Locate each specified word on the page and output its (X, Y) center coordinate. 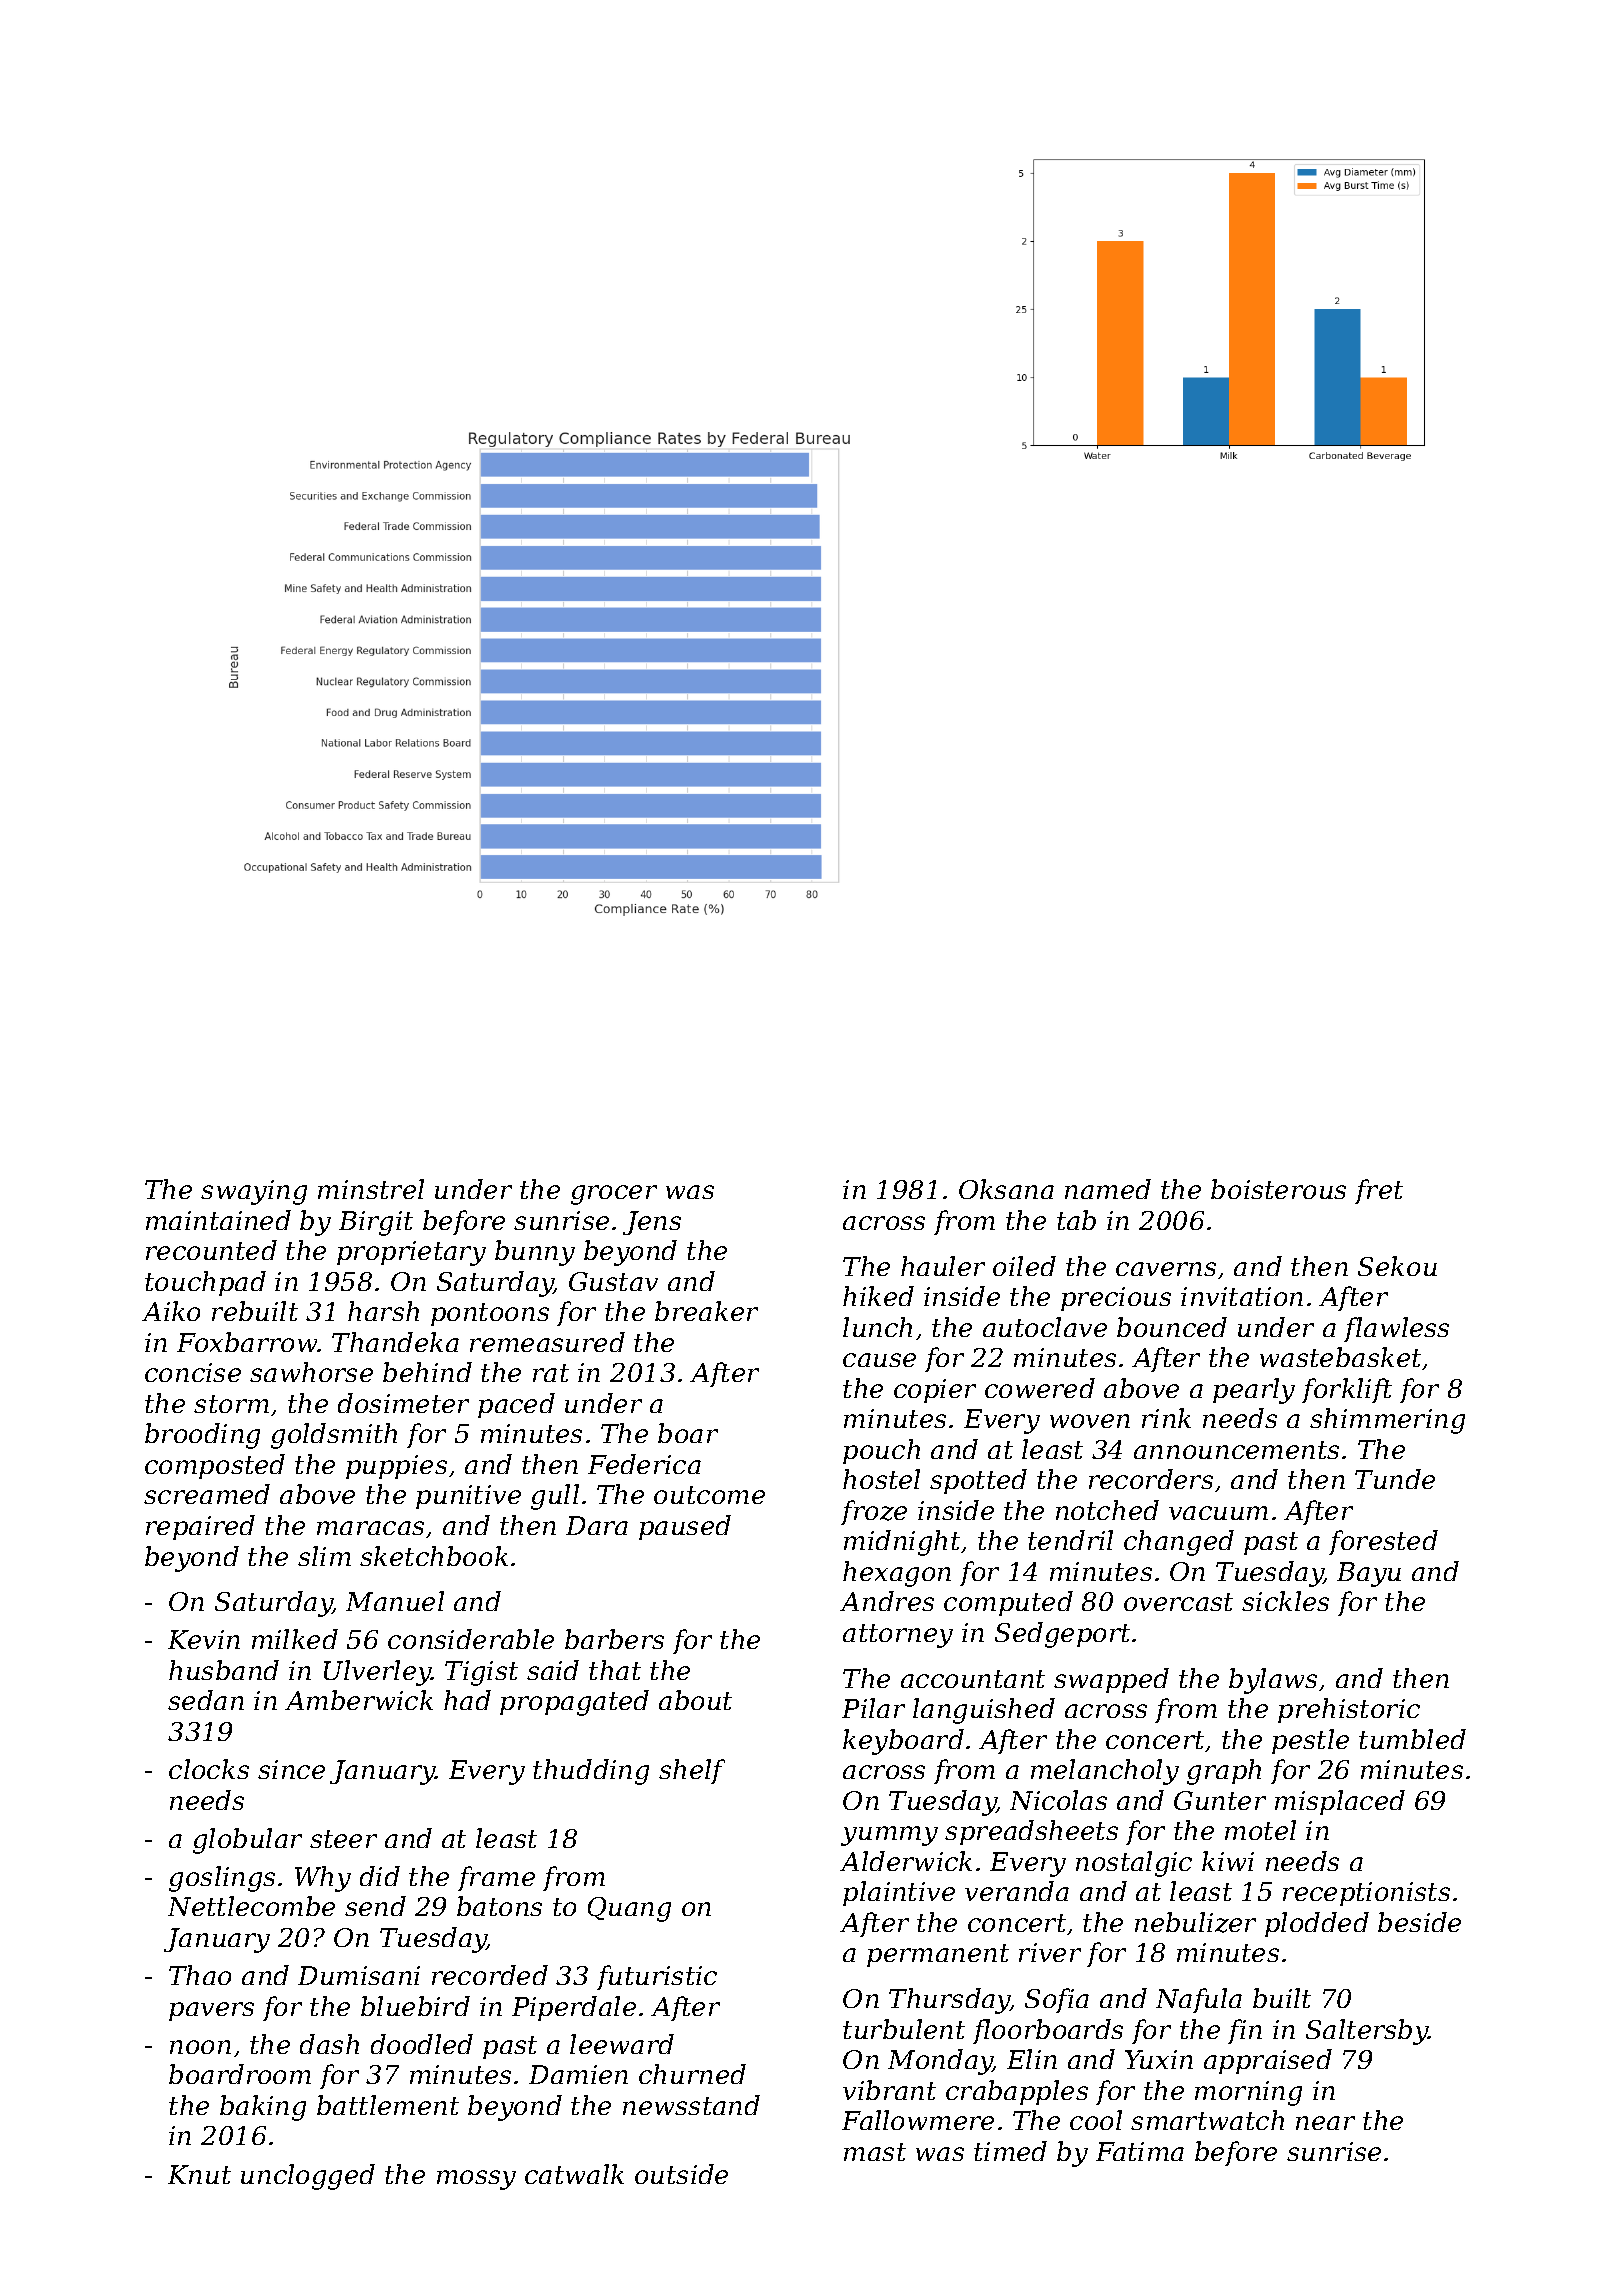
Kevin (204, 1639)
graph (1224, 1772)
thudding (591, 1772)
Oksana (1006, 1189)
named (1108, 1189)
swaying (254, 1192)
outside (681, 2174)
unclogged (308, 2177)
